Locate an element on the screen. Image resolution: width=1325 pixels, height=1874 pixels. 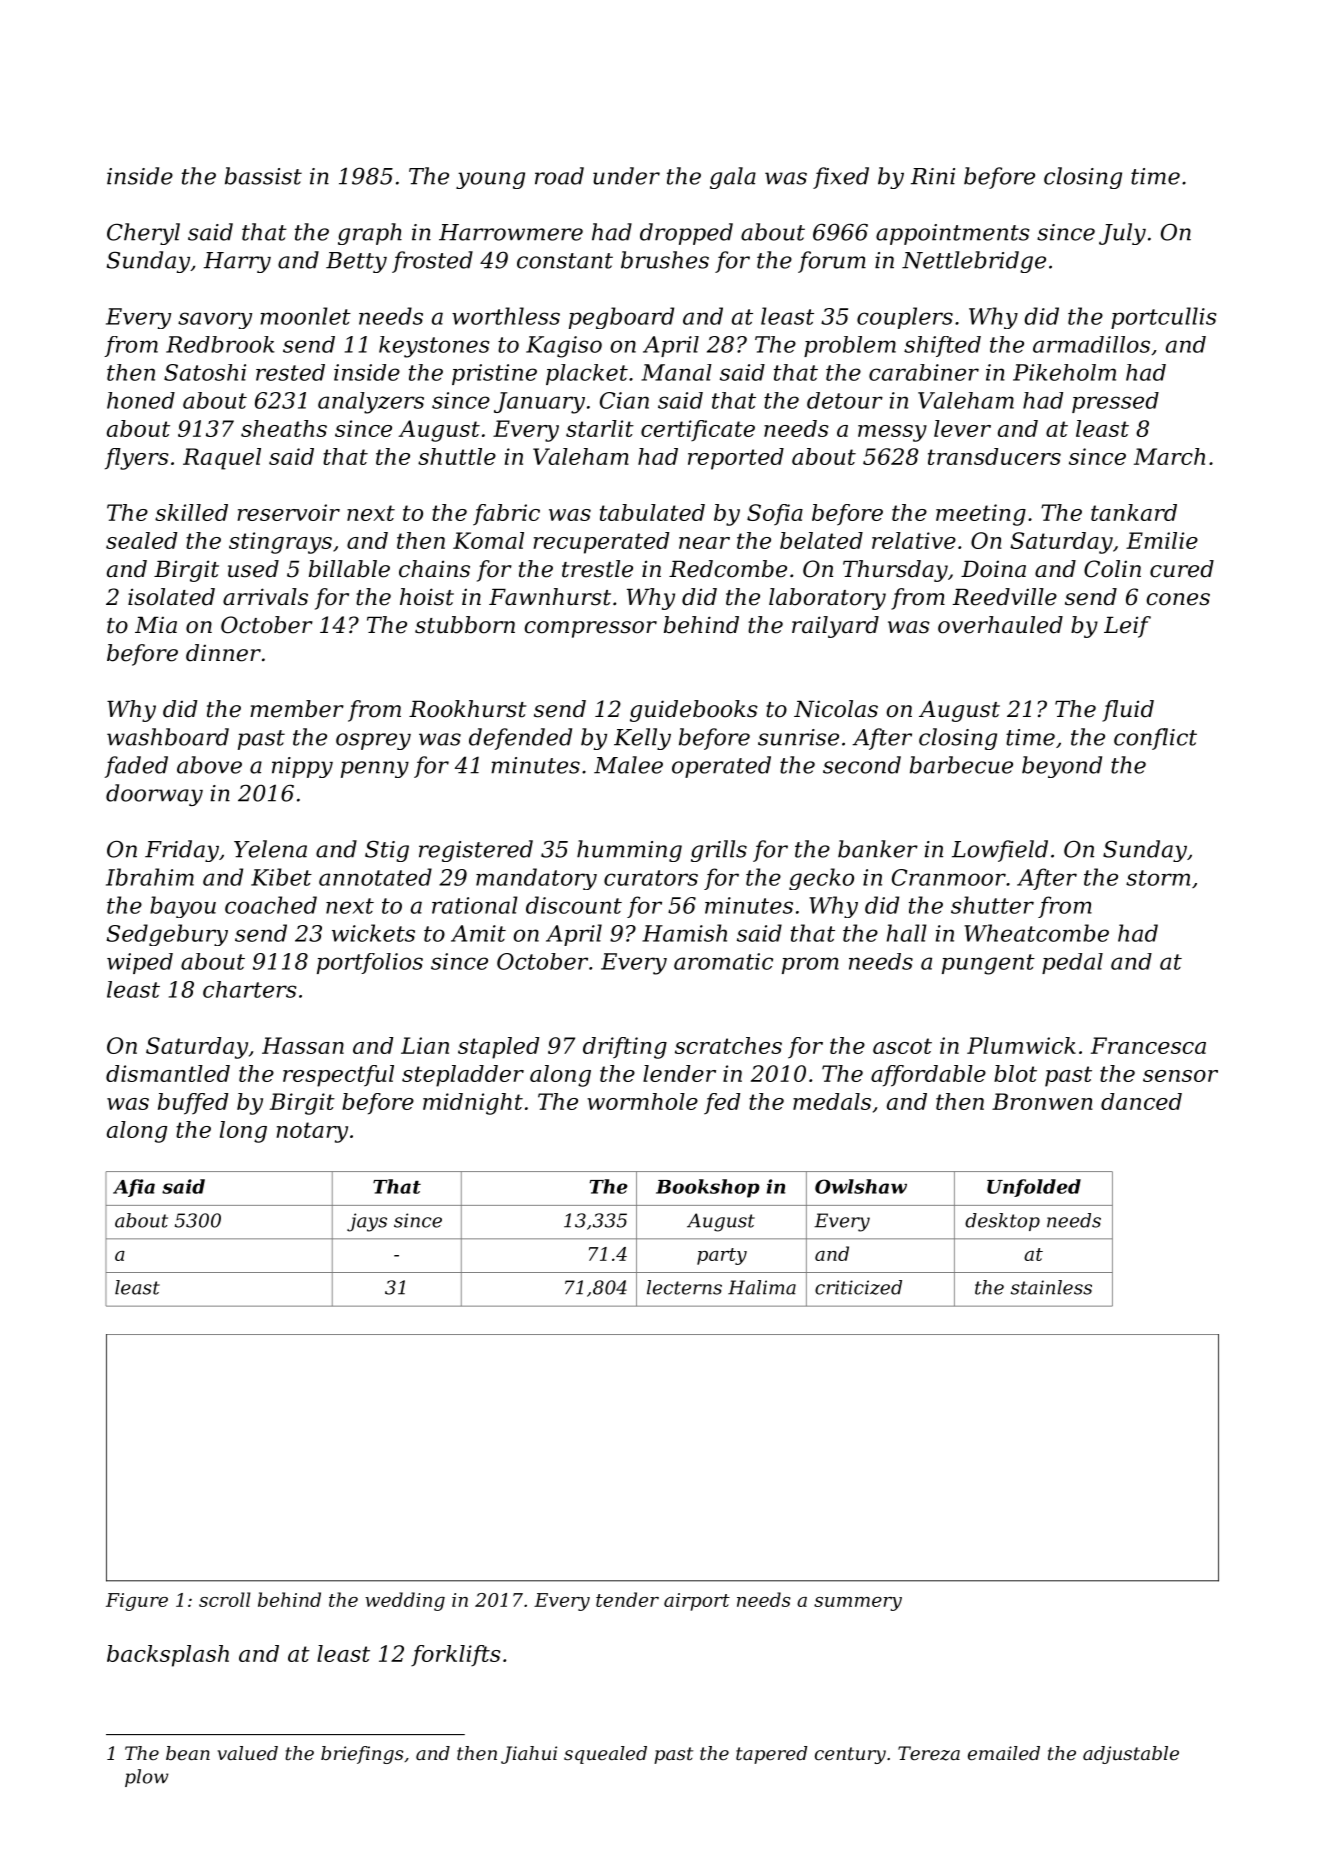
Cheryl is located at coordinates (143, 234).
